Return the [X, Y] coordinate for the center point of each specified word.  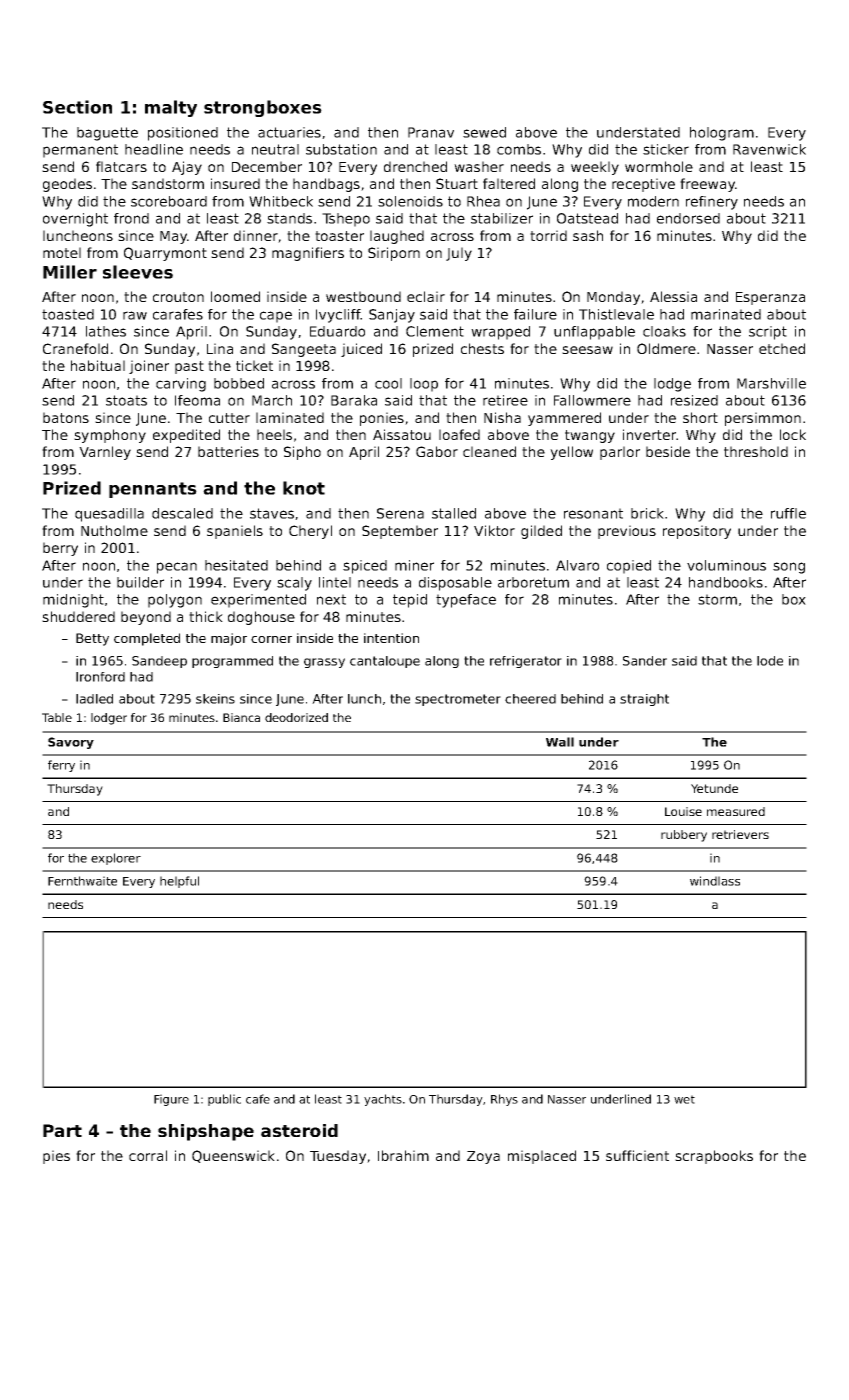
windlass [715, 881]
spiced [365, 567]
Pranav [431, 132]
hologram [722, 134]
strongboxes [263, 108]
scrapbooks [714, 1157]
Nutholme [114, 530]
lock [793, 434]
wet [684, 1099]
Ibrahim [403, 1155]
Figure [171, 1100]
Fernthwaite [82, 881]
